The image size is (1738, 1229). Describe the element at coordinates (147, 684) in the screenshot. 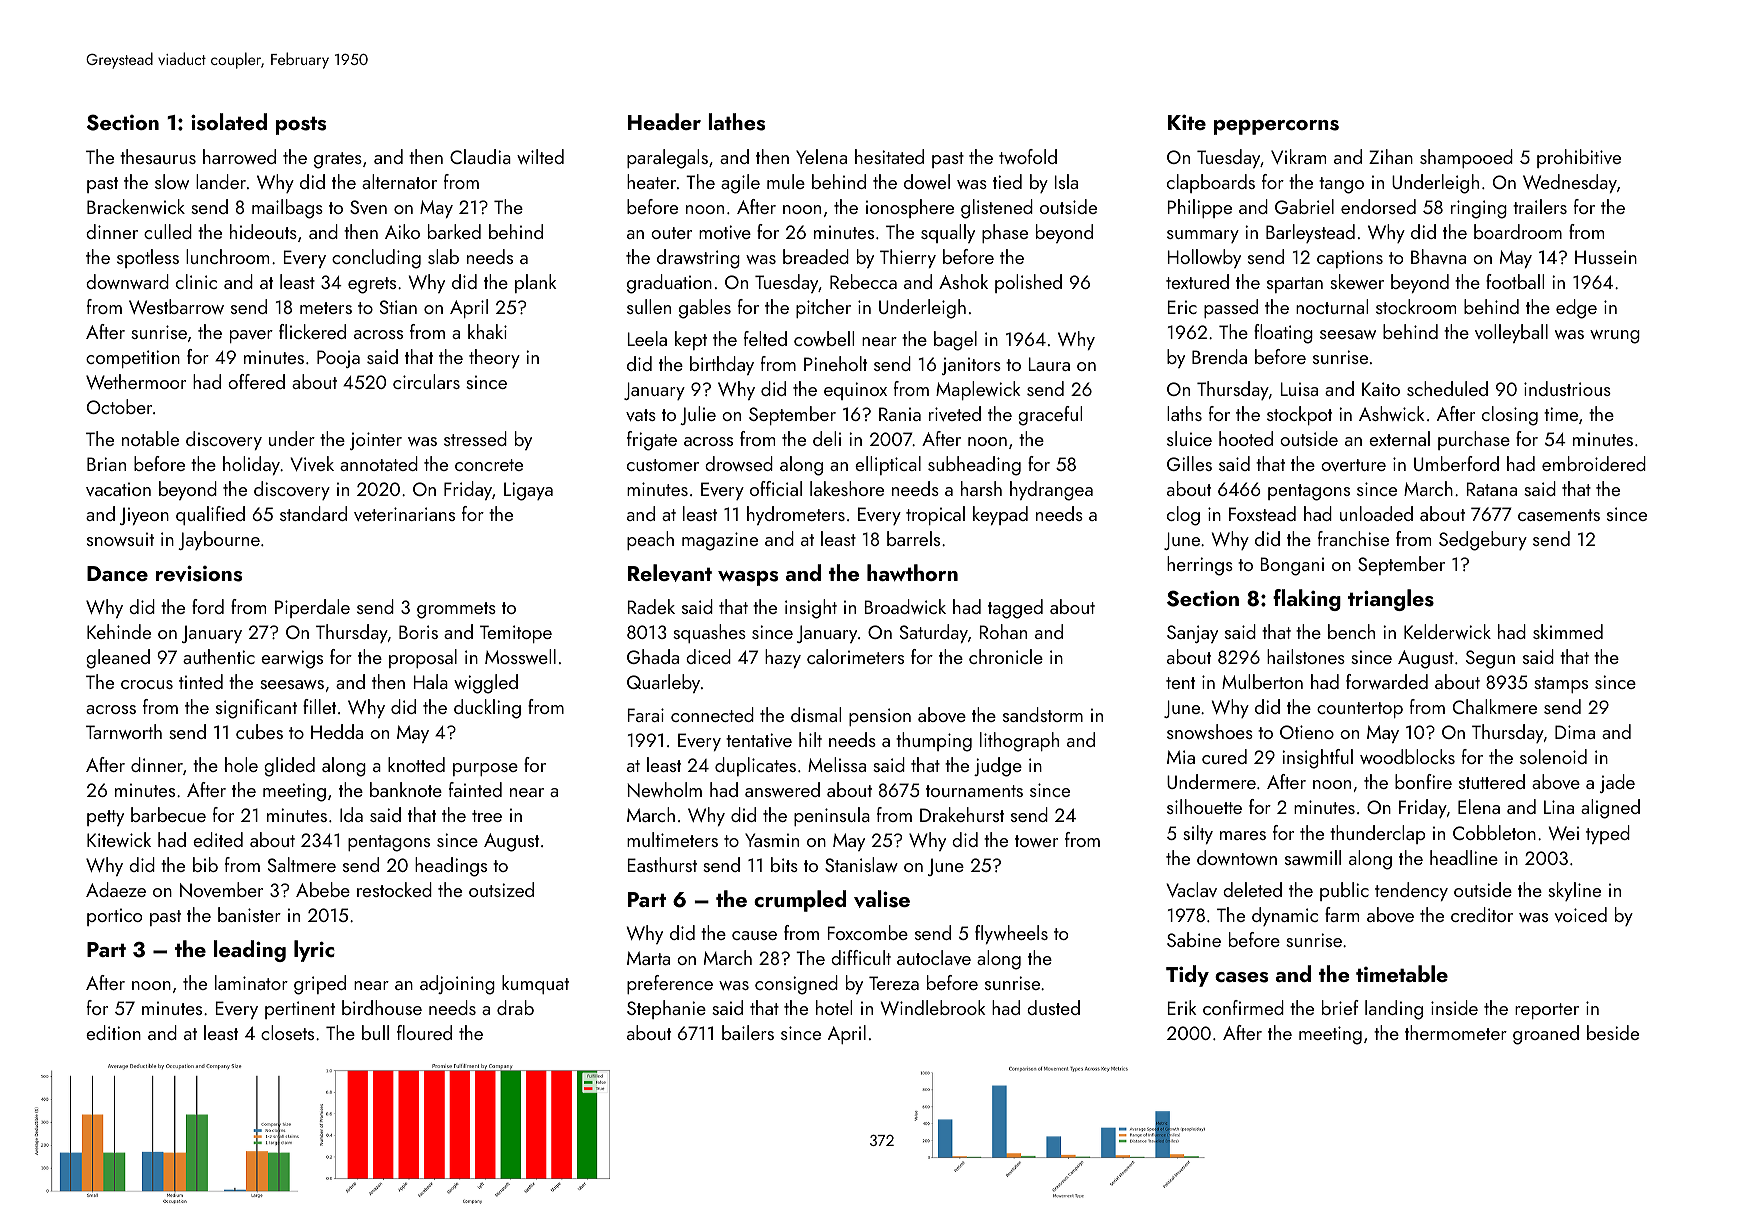

I see `crocus` at that location.
